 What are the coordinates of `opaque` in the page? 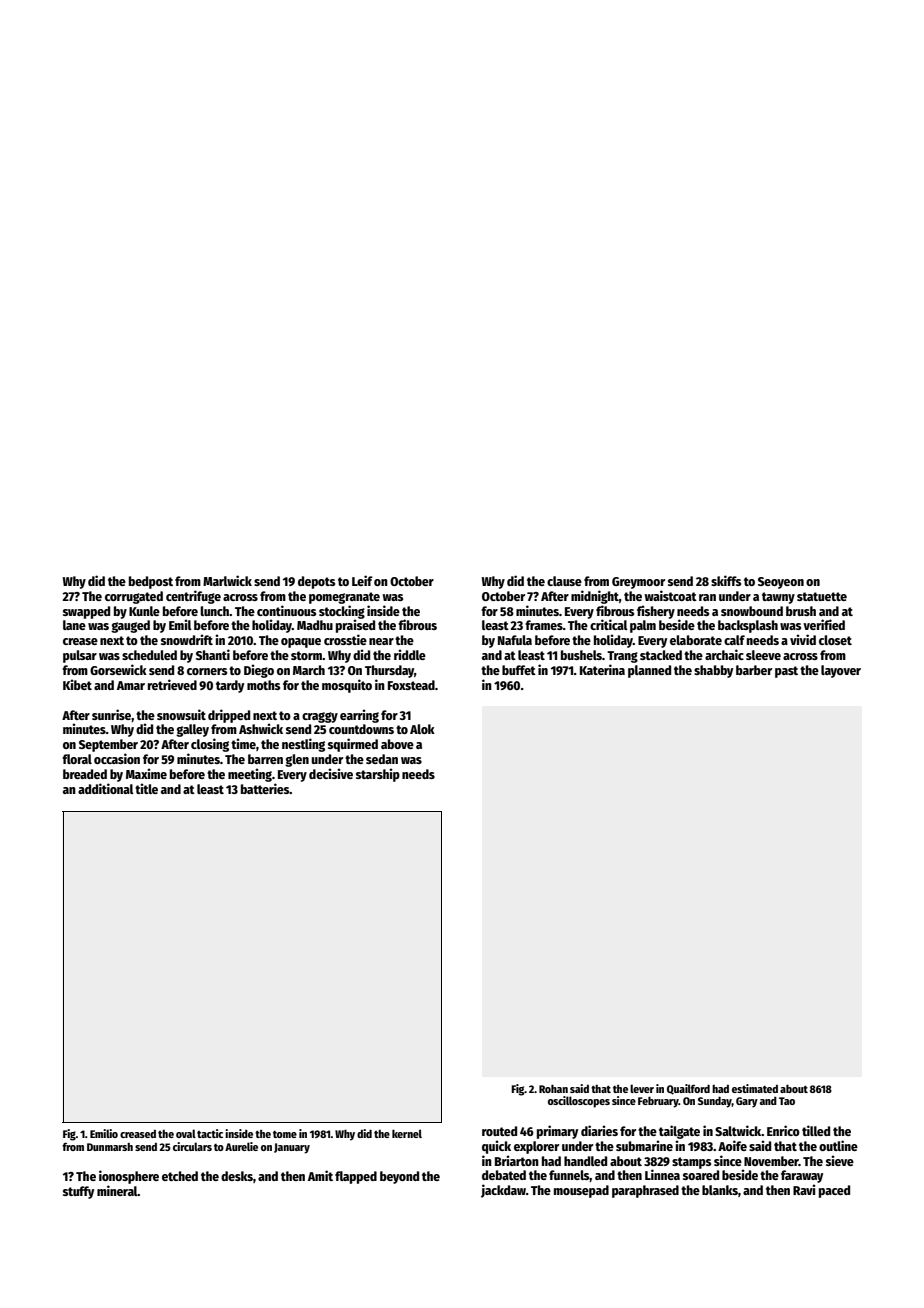 It's located at (301, 643).
